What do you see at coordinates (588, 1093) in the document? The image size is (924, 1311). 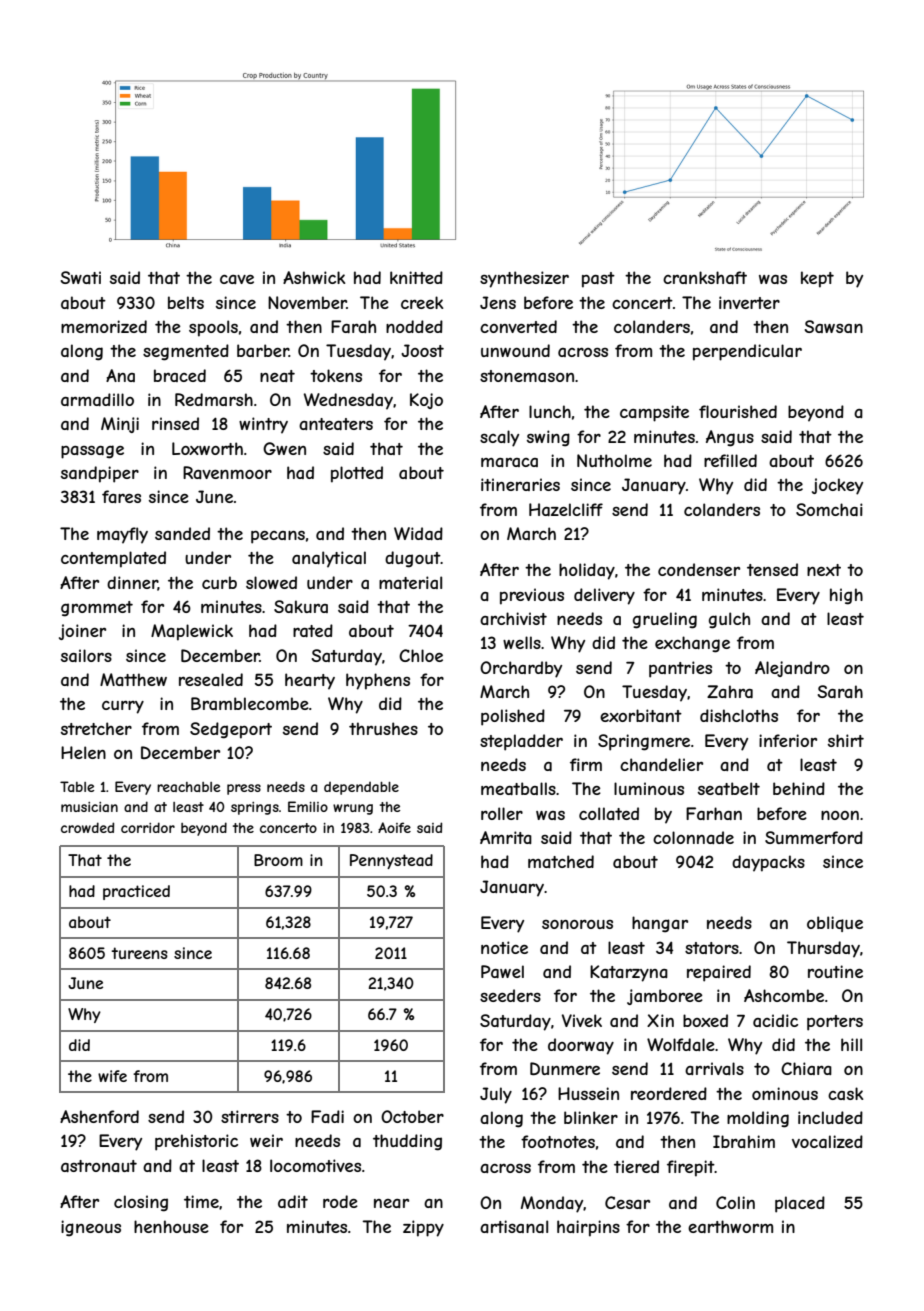 I see `Hussein` at bounding box center [588, 1093].
